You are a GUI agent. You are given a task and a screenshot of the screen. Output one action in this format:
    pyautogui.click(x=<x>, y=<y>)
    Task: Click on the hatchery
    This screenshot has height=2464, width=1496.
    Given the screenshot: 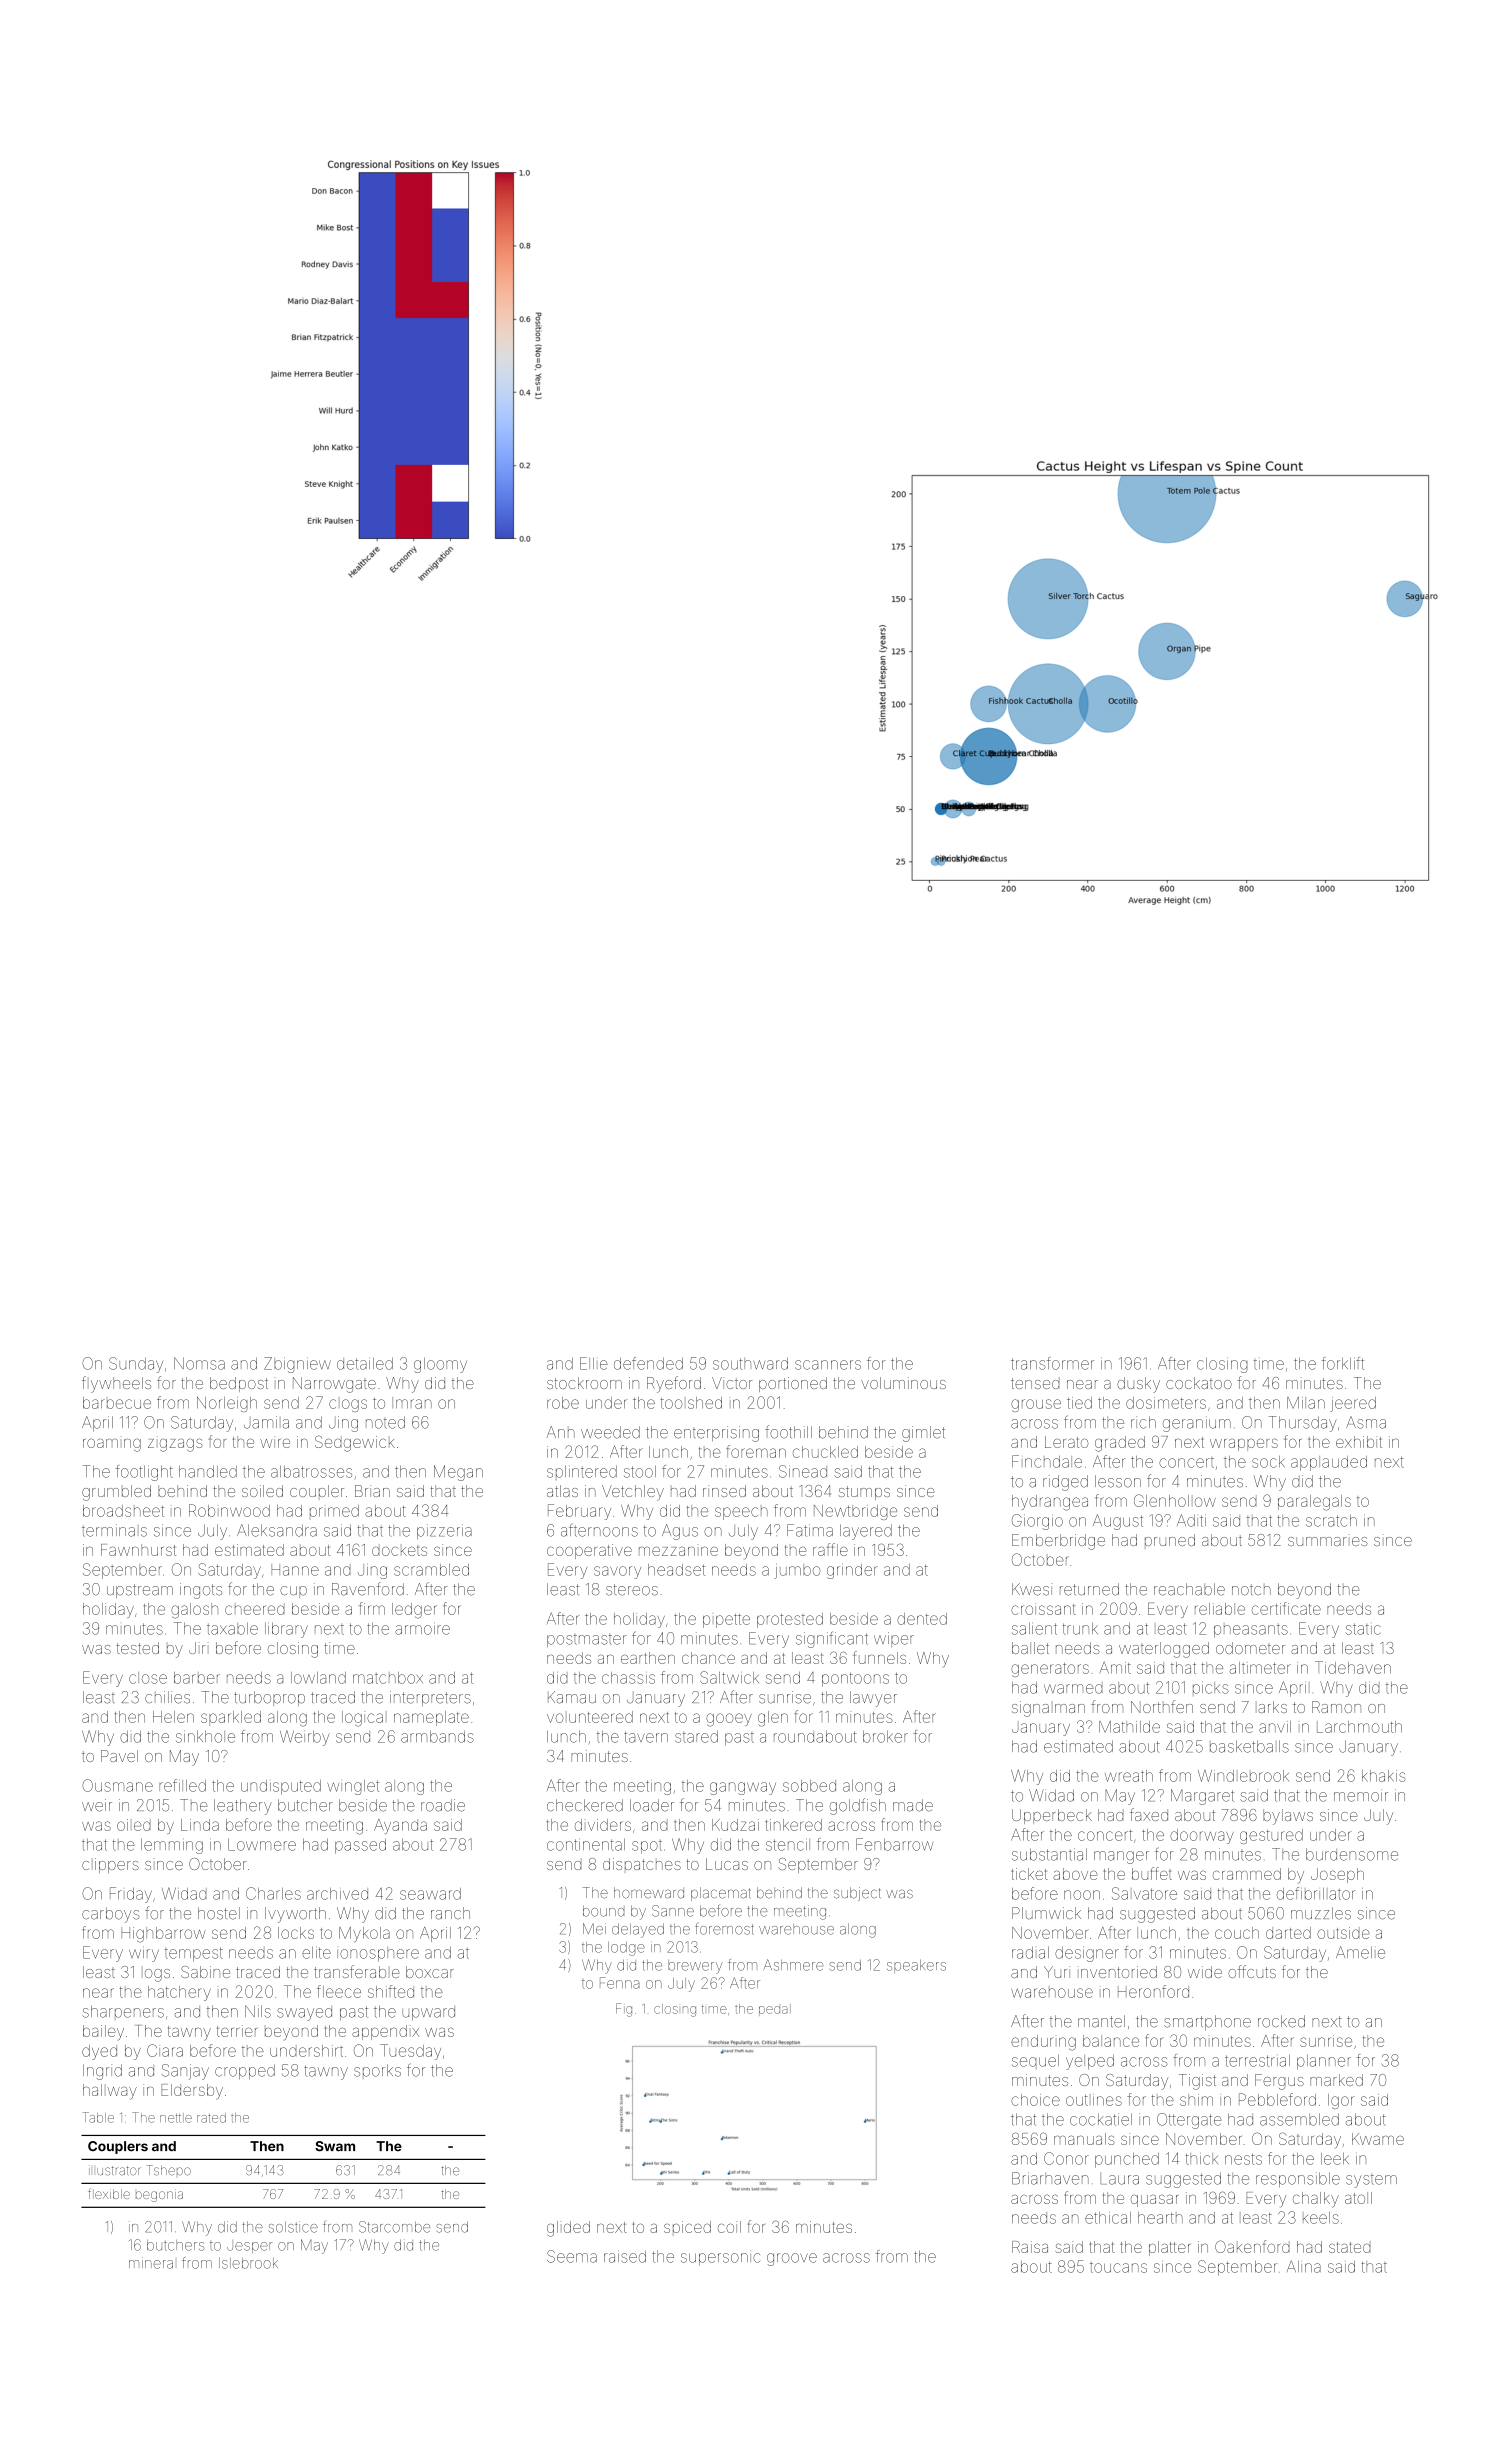 What is the action you would take?
    pyautogui.click(x=179, y=1993)
